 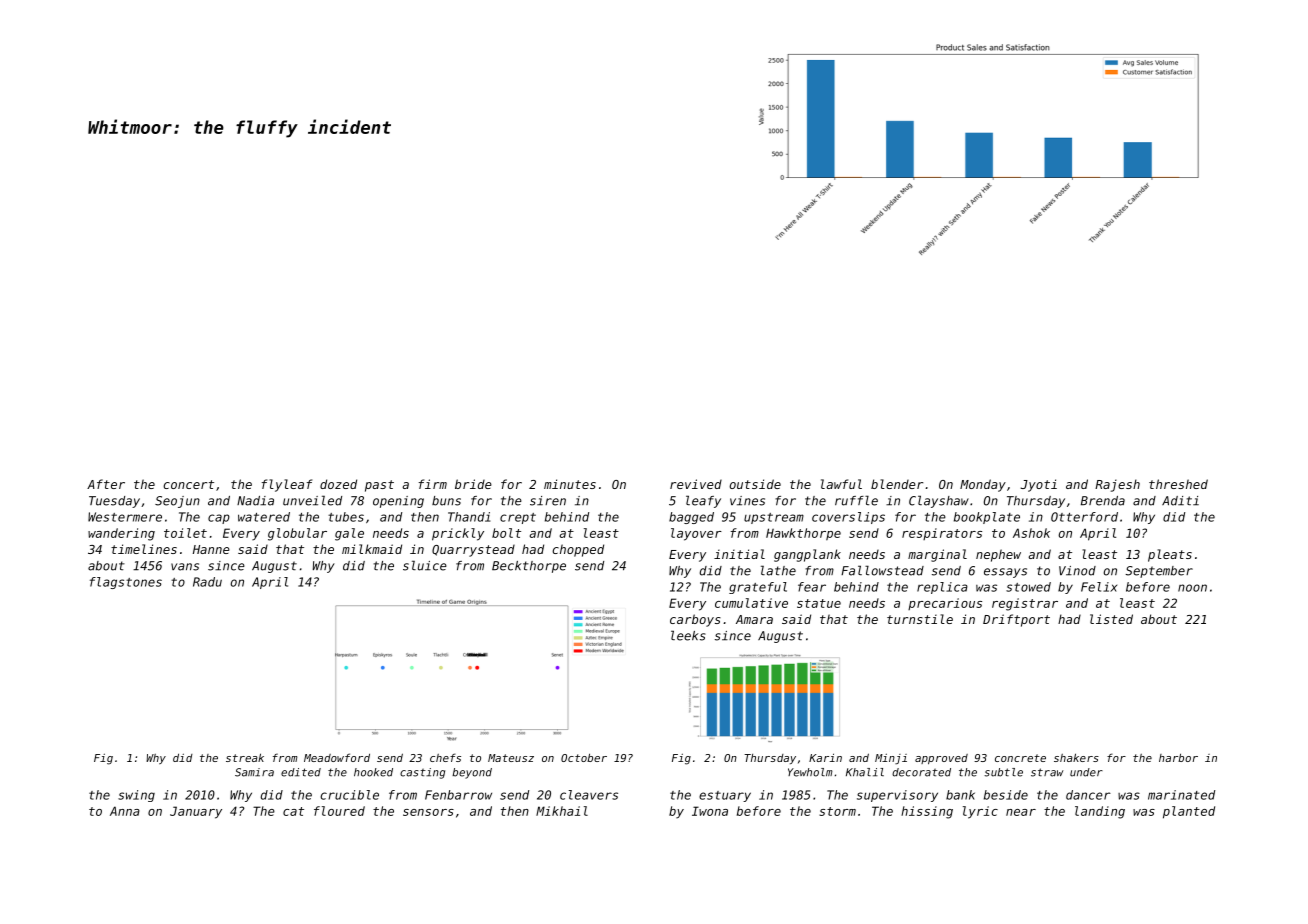 What do you see at coordinates (473, 551) in the document?
I see `Quarrystead` at bounding box center [473, 551].
